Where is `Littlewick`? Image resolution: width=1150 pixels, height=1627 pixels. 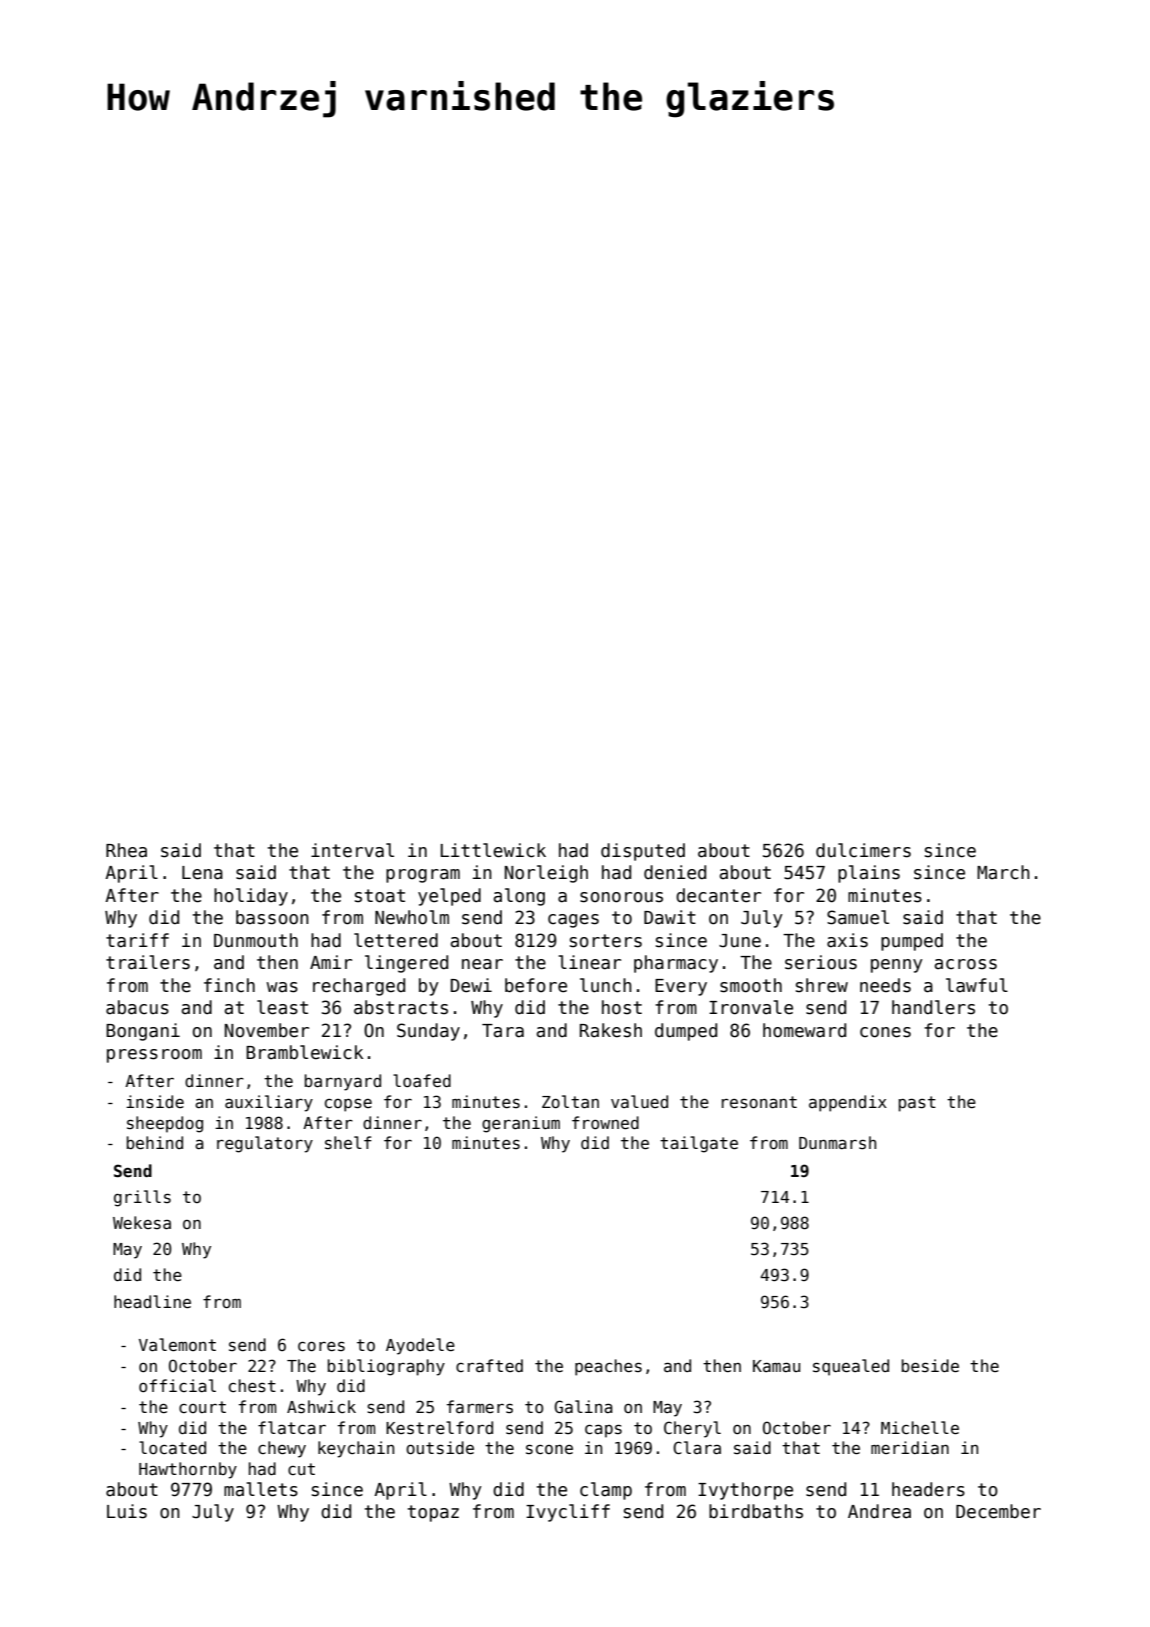
Littlewick is located at coordinates (493, 850).
